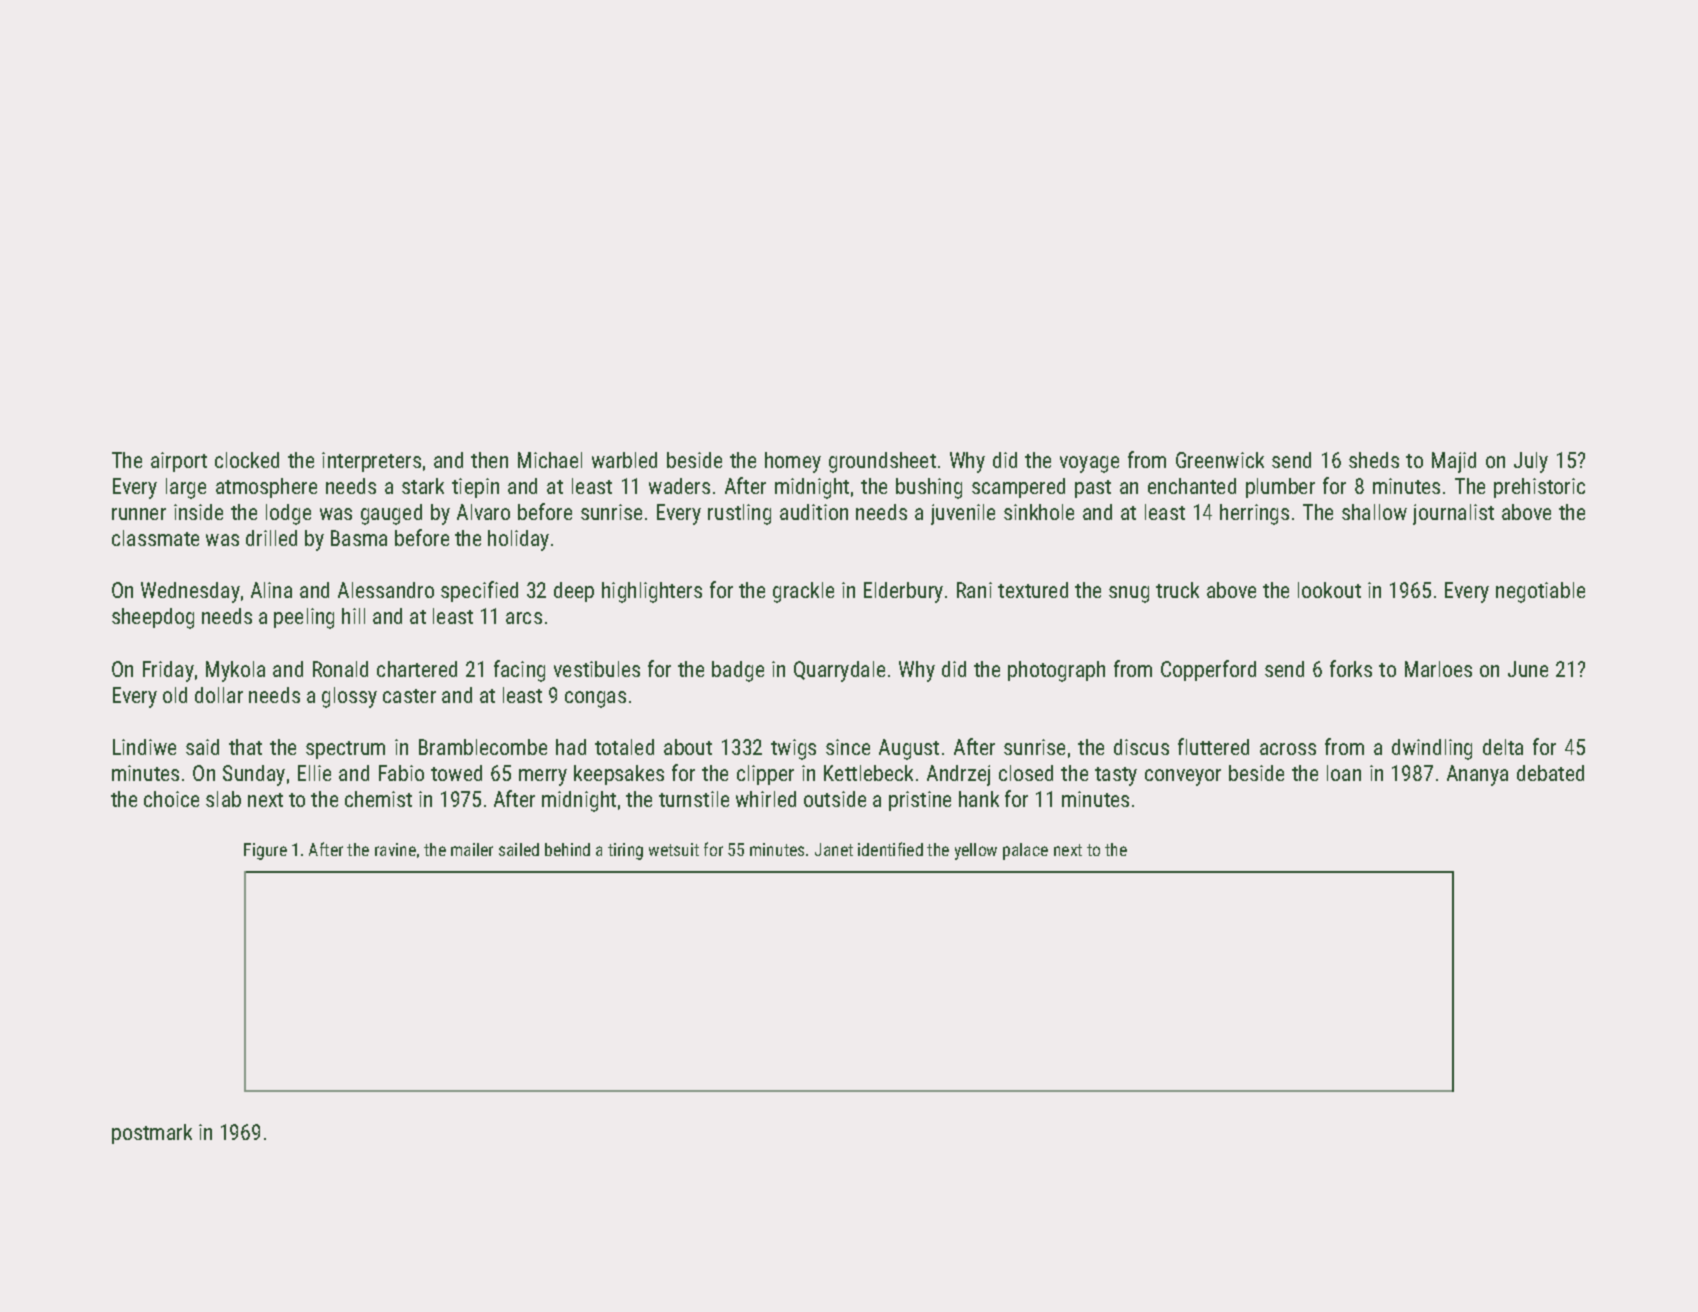 Image resolution: width=1698 pixels, height=1312 pixels. What do you see at coordinates (1453, 514) in the screenshot?
I see `journalist` at bounding box center [1453, 514].
